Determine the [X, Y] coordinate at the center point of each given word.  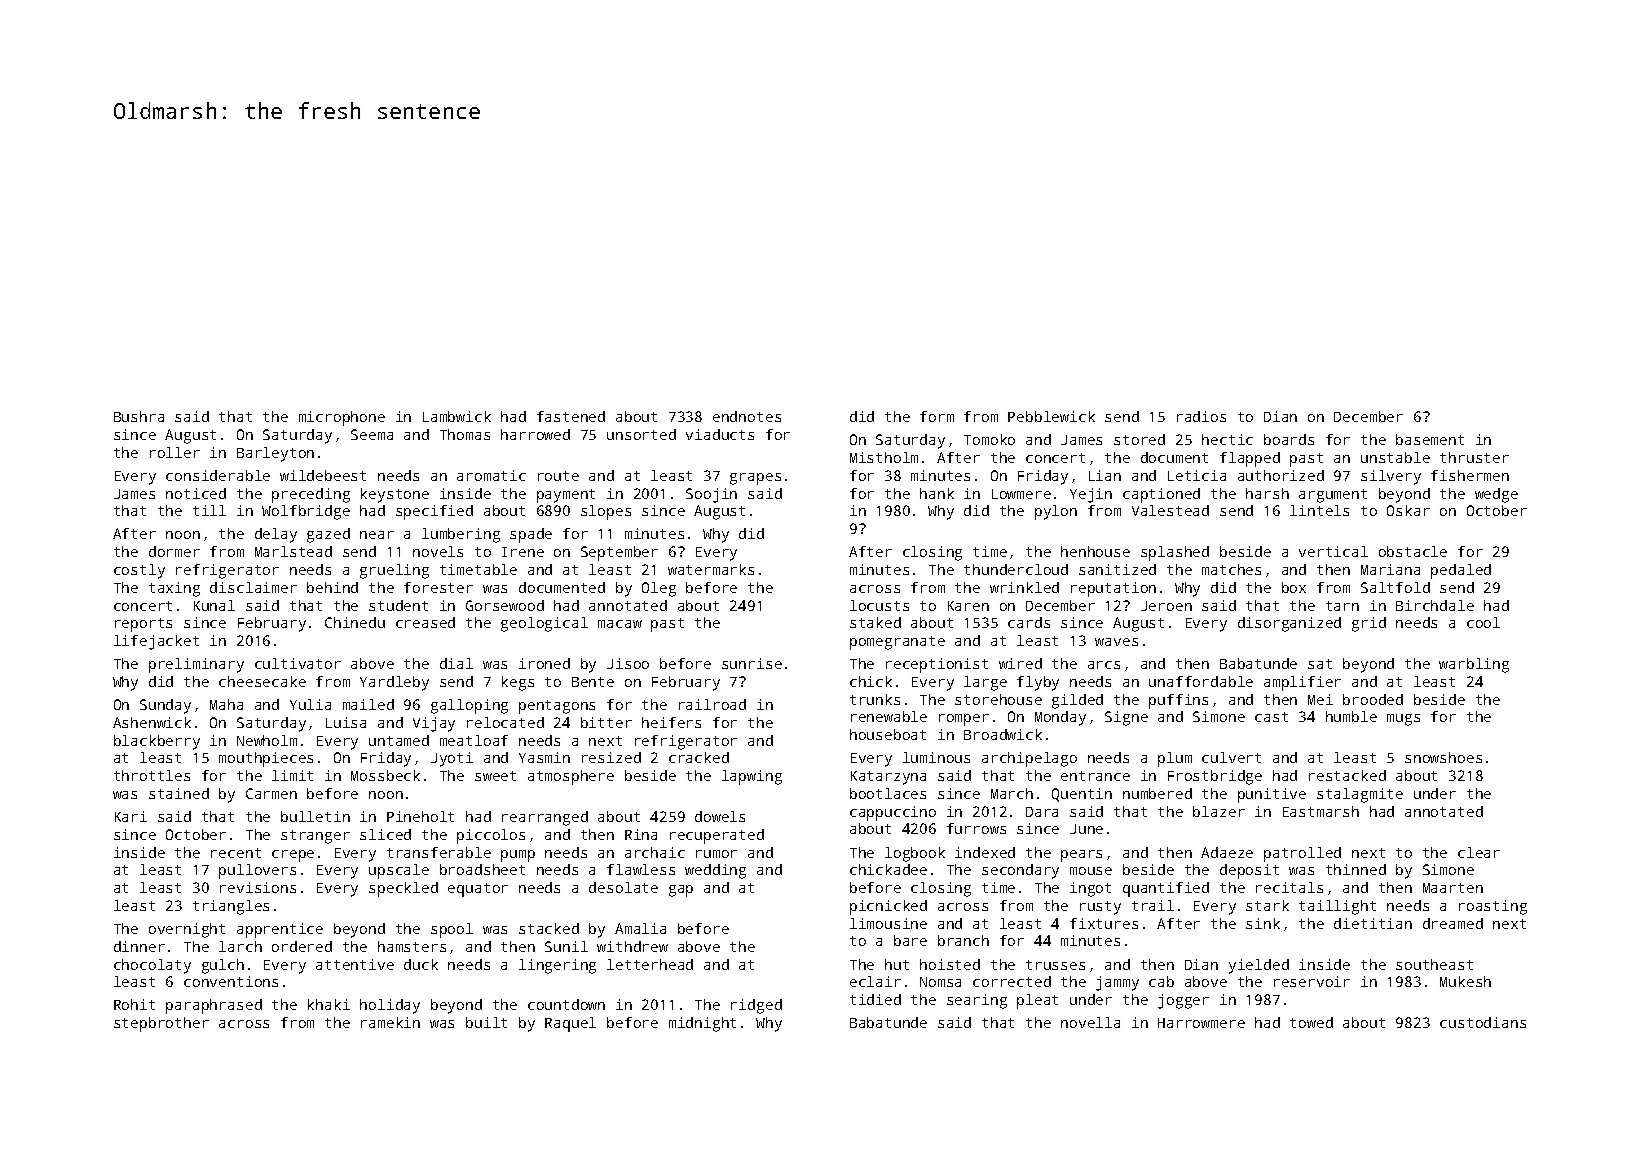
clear [1479, 852]
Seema [372, 434]
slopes [606, 512]
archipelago [1029, 759]
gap [681, 891]
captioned [1161, 495]
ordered [302, 946]
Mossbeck [385, 775]
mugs [1403, 720]
